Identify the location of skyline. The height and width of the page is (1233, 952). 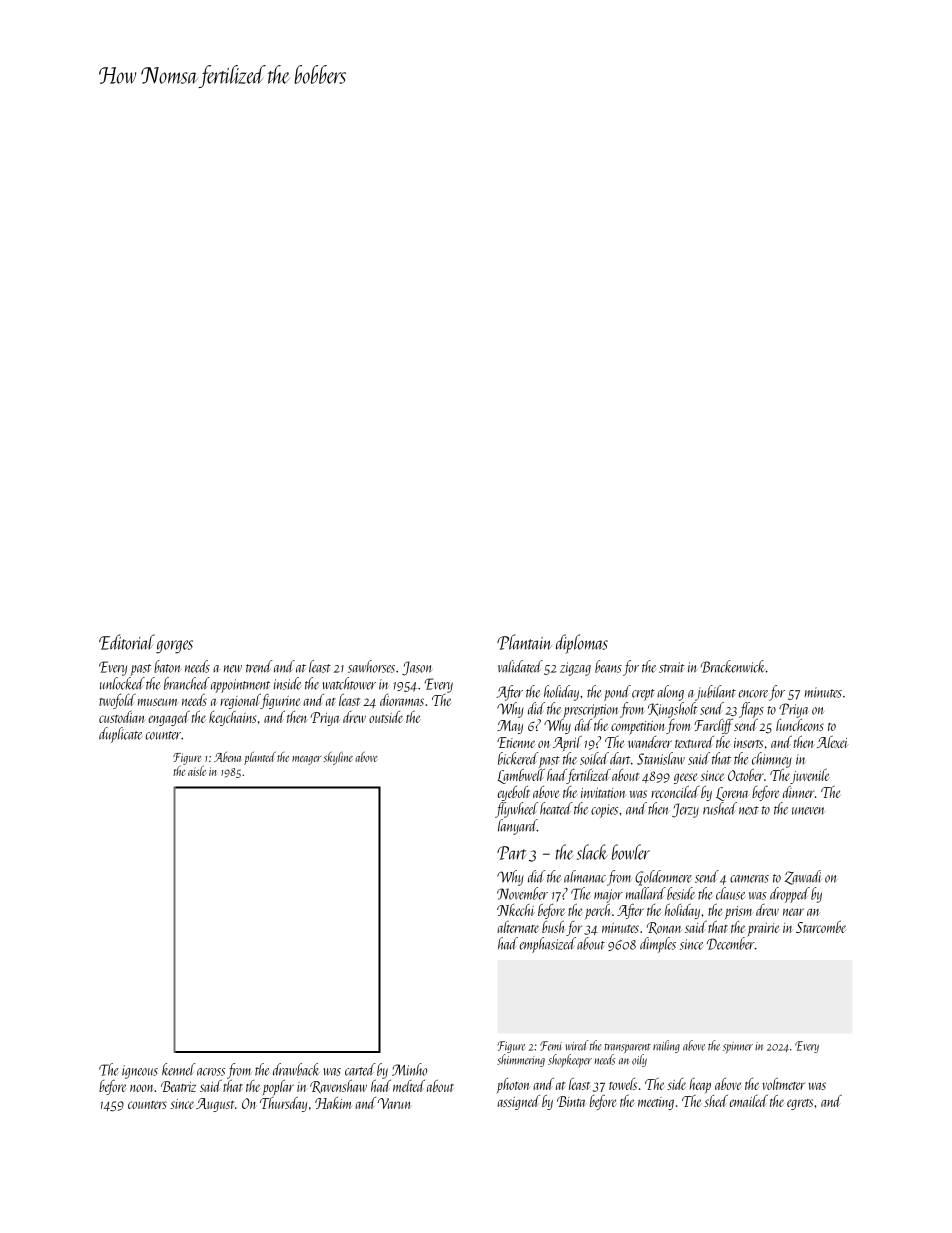
(338, 758).
